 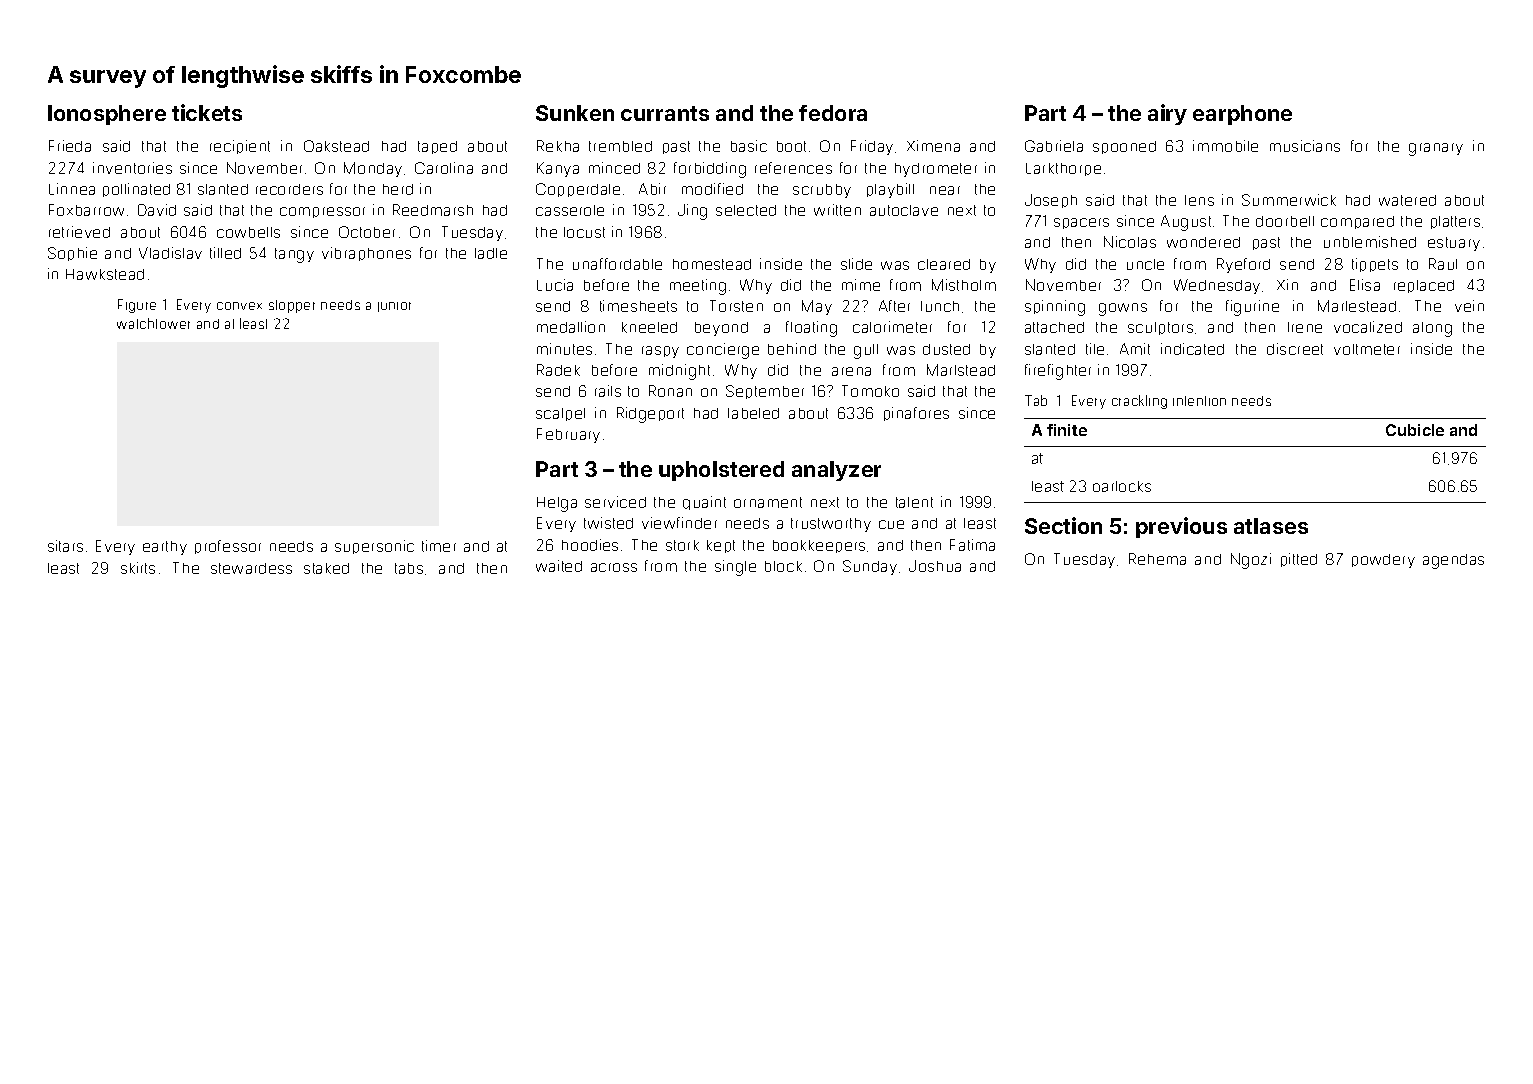 What do you see at coordinates (366, 254) in the document?
I see `vibraphones` at bounding box center [366, 254].
